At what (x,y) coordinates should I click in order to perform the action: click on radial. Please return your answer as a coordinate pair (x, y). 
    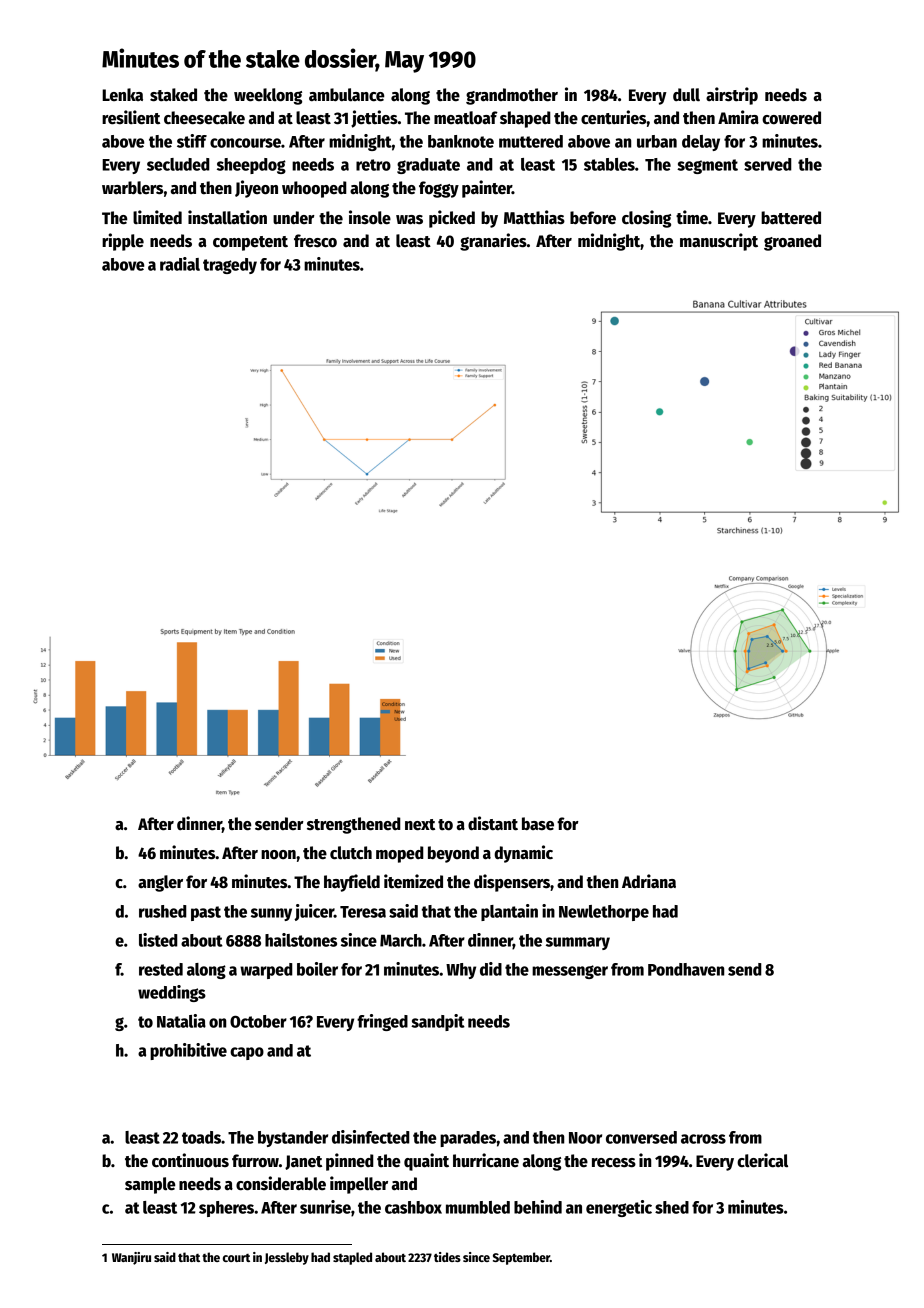
    Looking at the image, I should click on (180, 264).
